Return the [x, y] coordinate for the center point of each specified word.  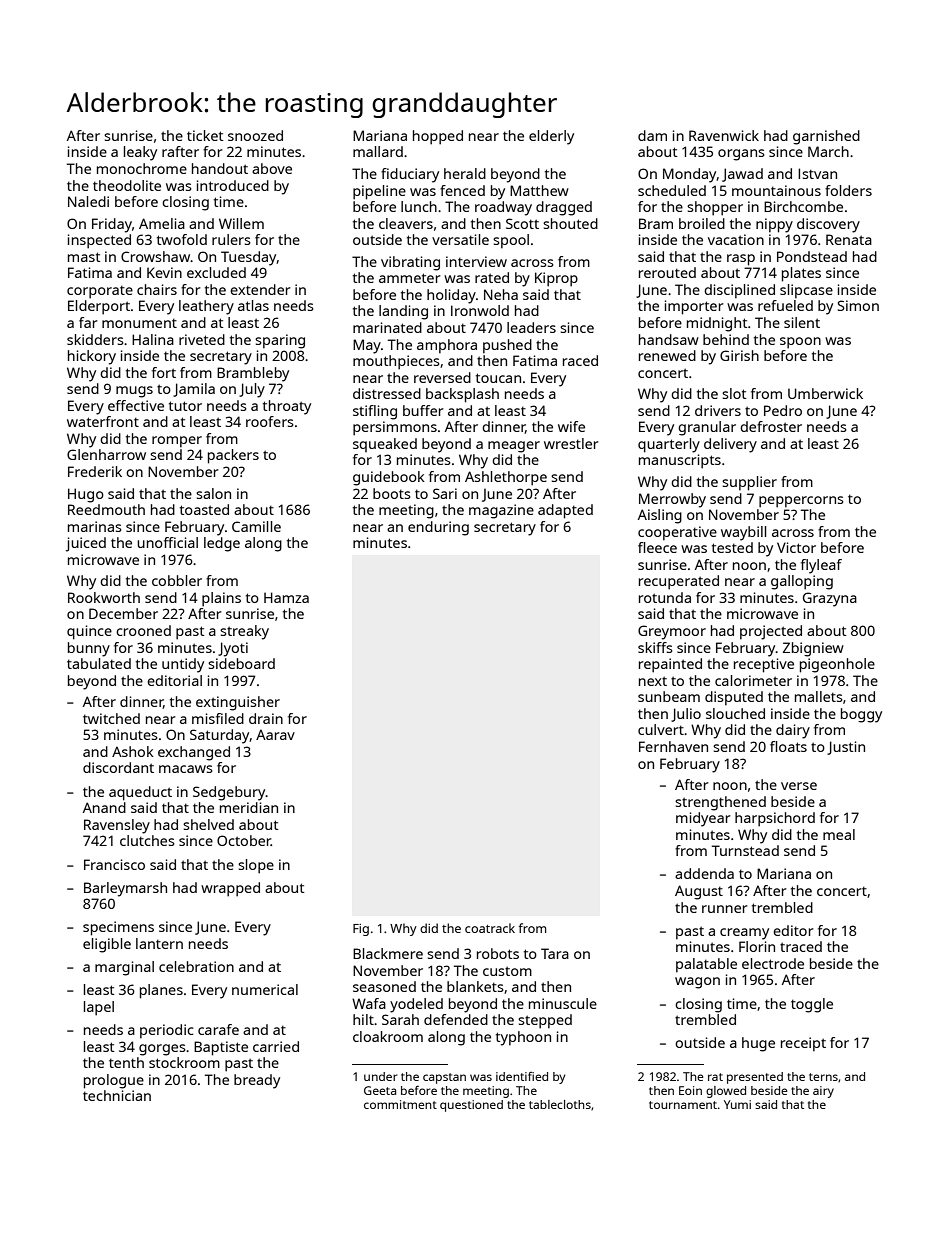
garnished [826, 137]
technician [117, 1095]
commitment [400, 1104]
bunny [89, 649]
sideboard [241, 663]
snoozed [255, 135]
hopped [438, 137]
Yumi [737, 1104]
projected [771, 632]
